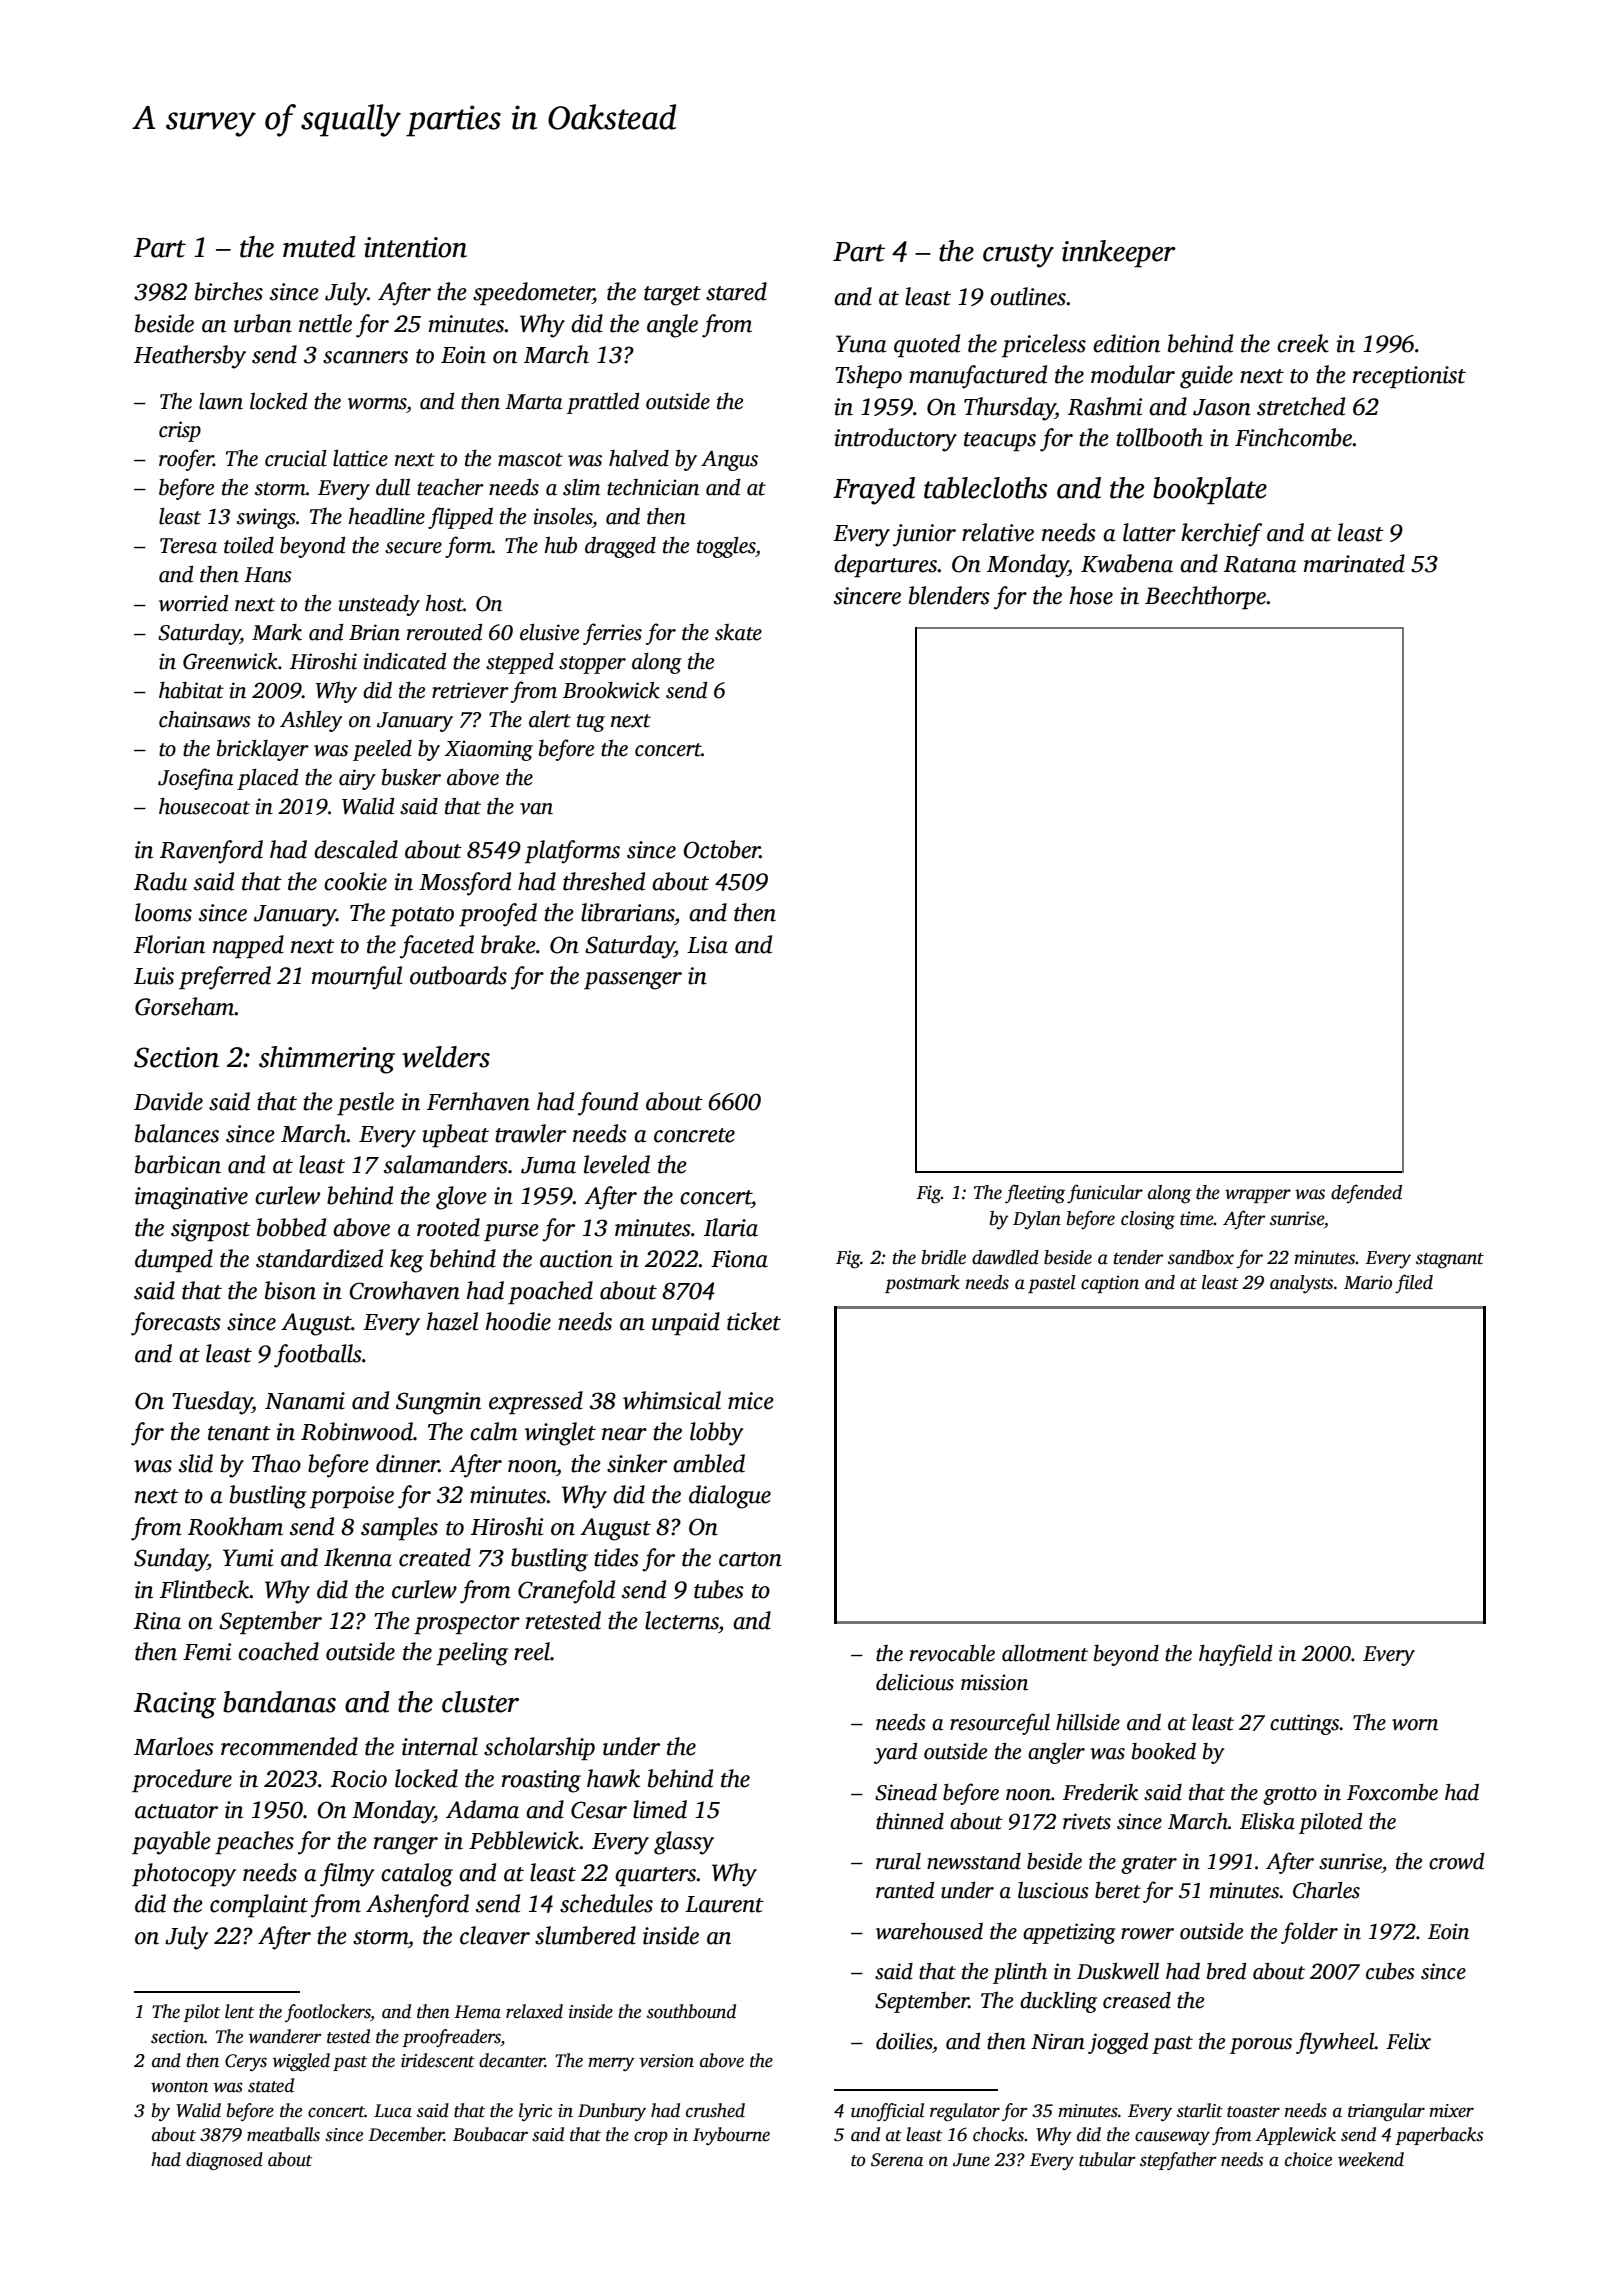 The image size is (1620, 2292). What do you see at coordinates (296, 458) in the screenshot?
I see `crucial` at bounding box center [296, 458].
